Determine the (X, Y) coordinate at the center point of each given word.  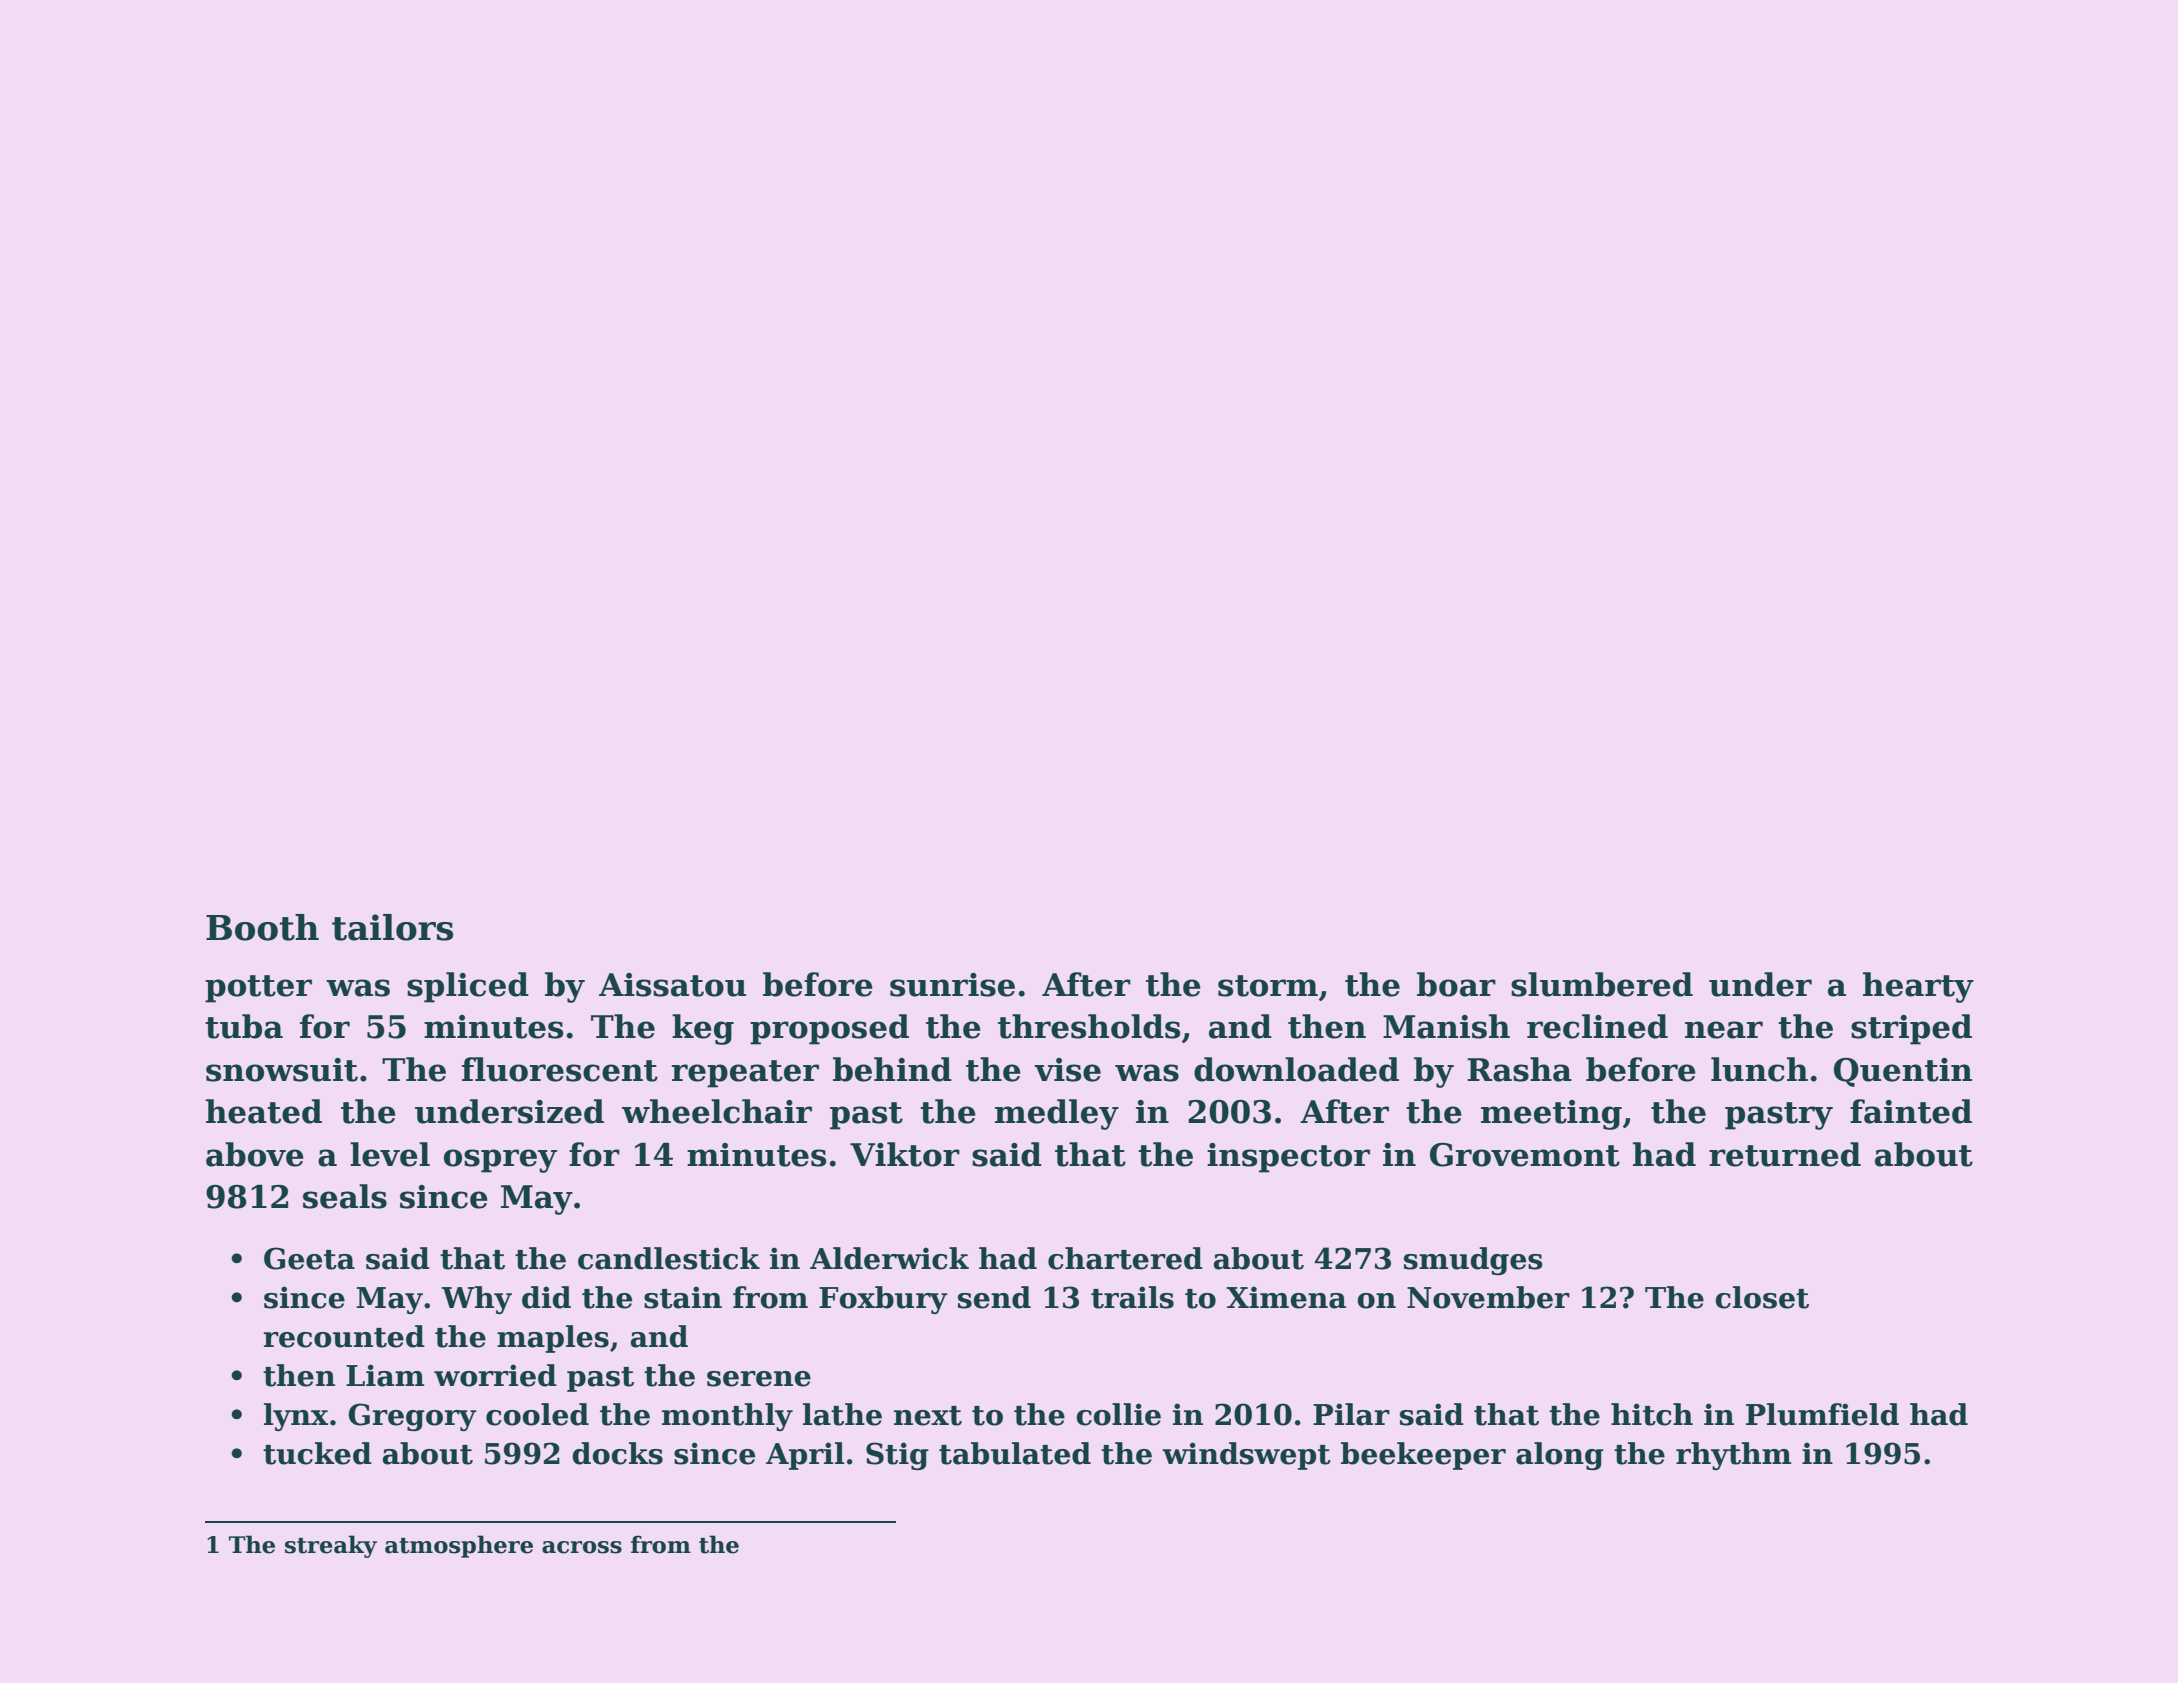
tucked (317, 1453)
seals (345, 1196)
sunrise (952, 985)
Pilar (1351, 1414)
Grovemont (1525, 1155)
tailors (392, 927)
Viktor (905, 1154)
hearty (1918, 987)
